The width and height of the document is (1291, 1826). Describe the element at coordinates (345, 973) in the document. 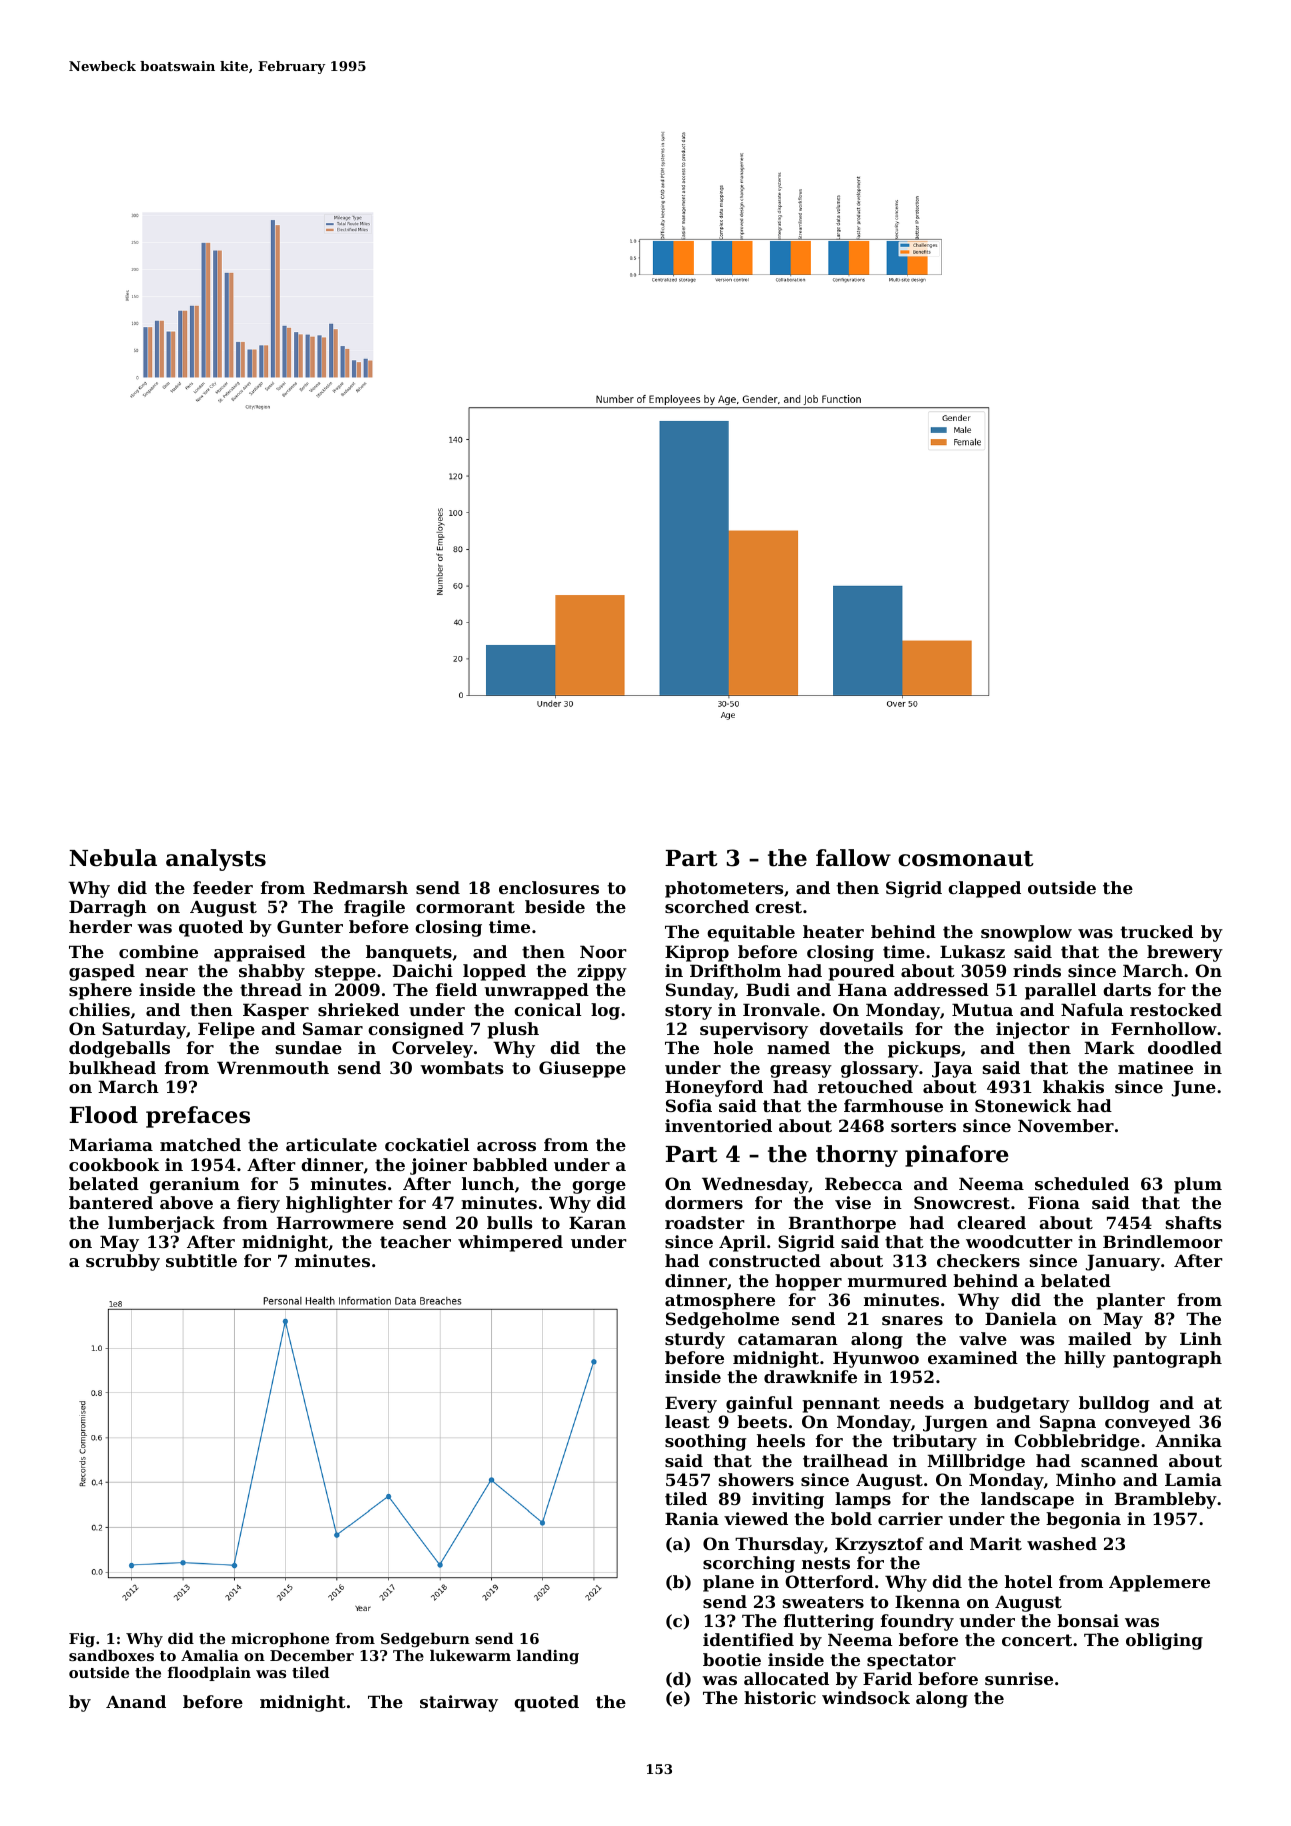

I see `steppe` at that location.
